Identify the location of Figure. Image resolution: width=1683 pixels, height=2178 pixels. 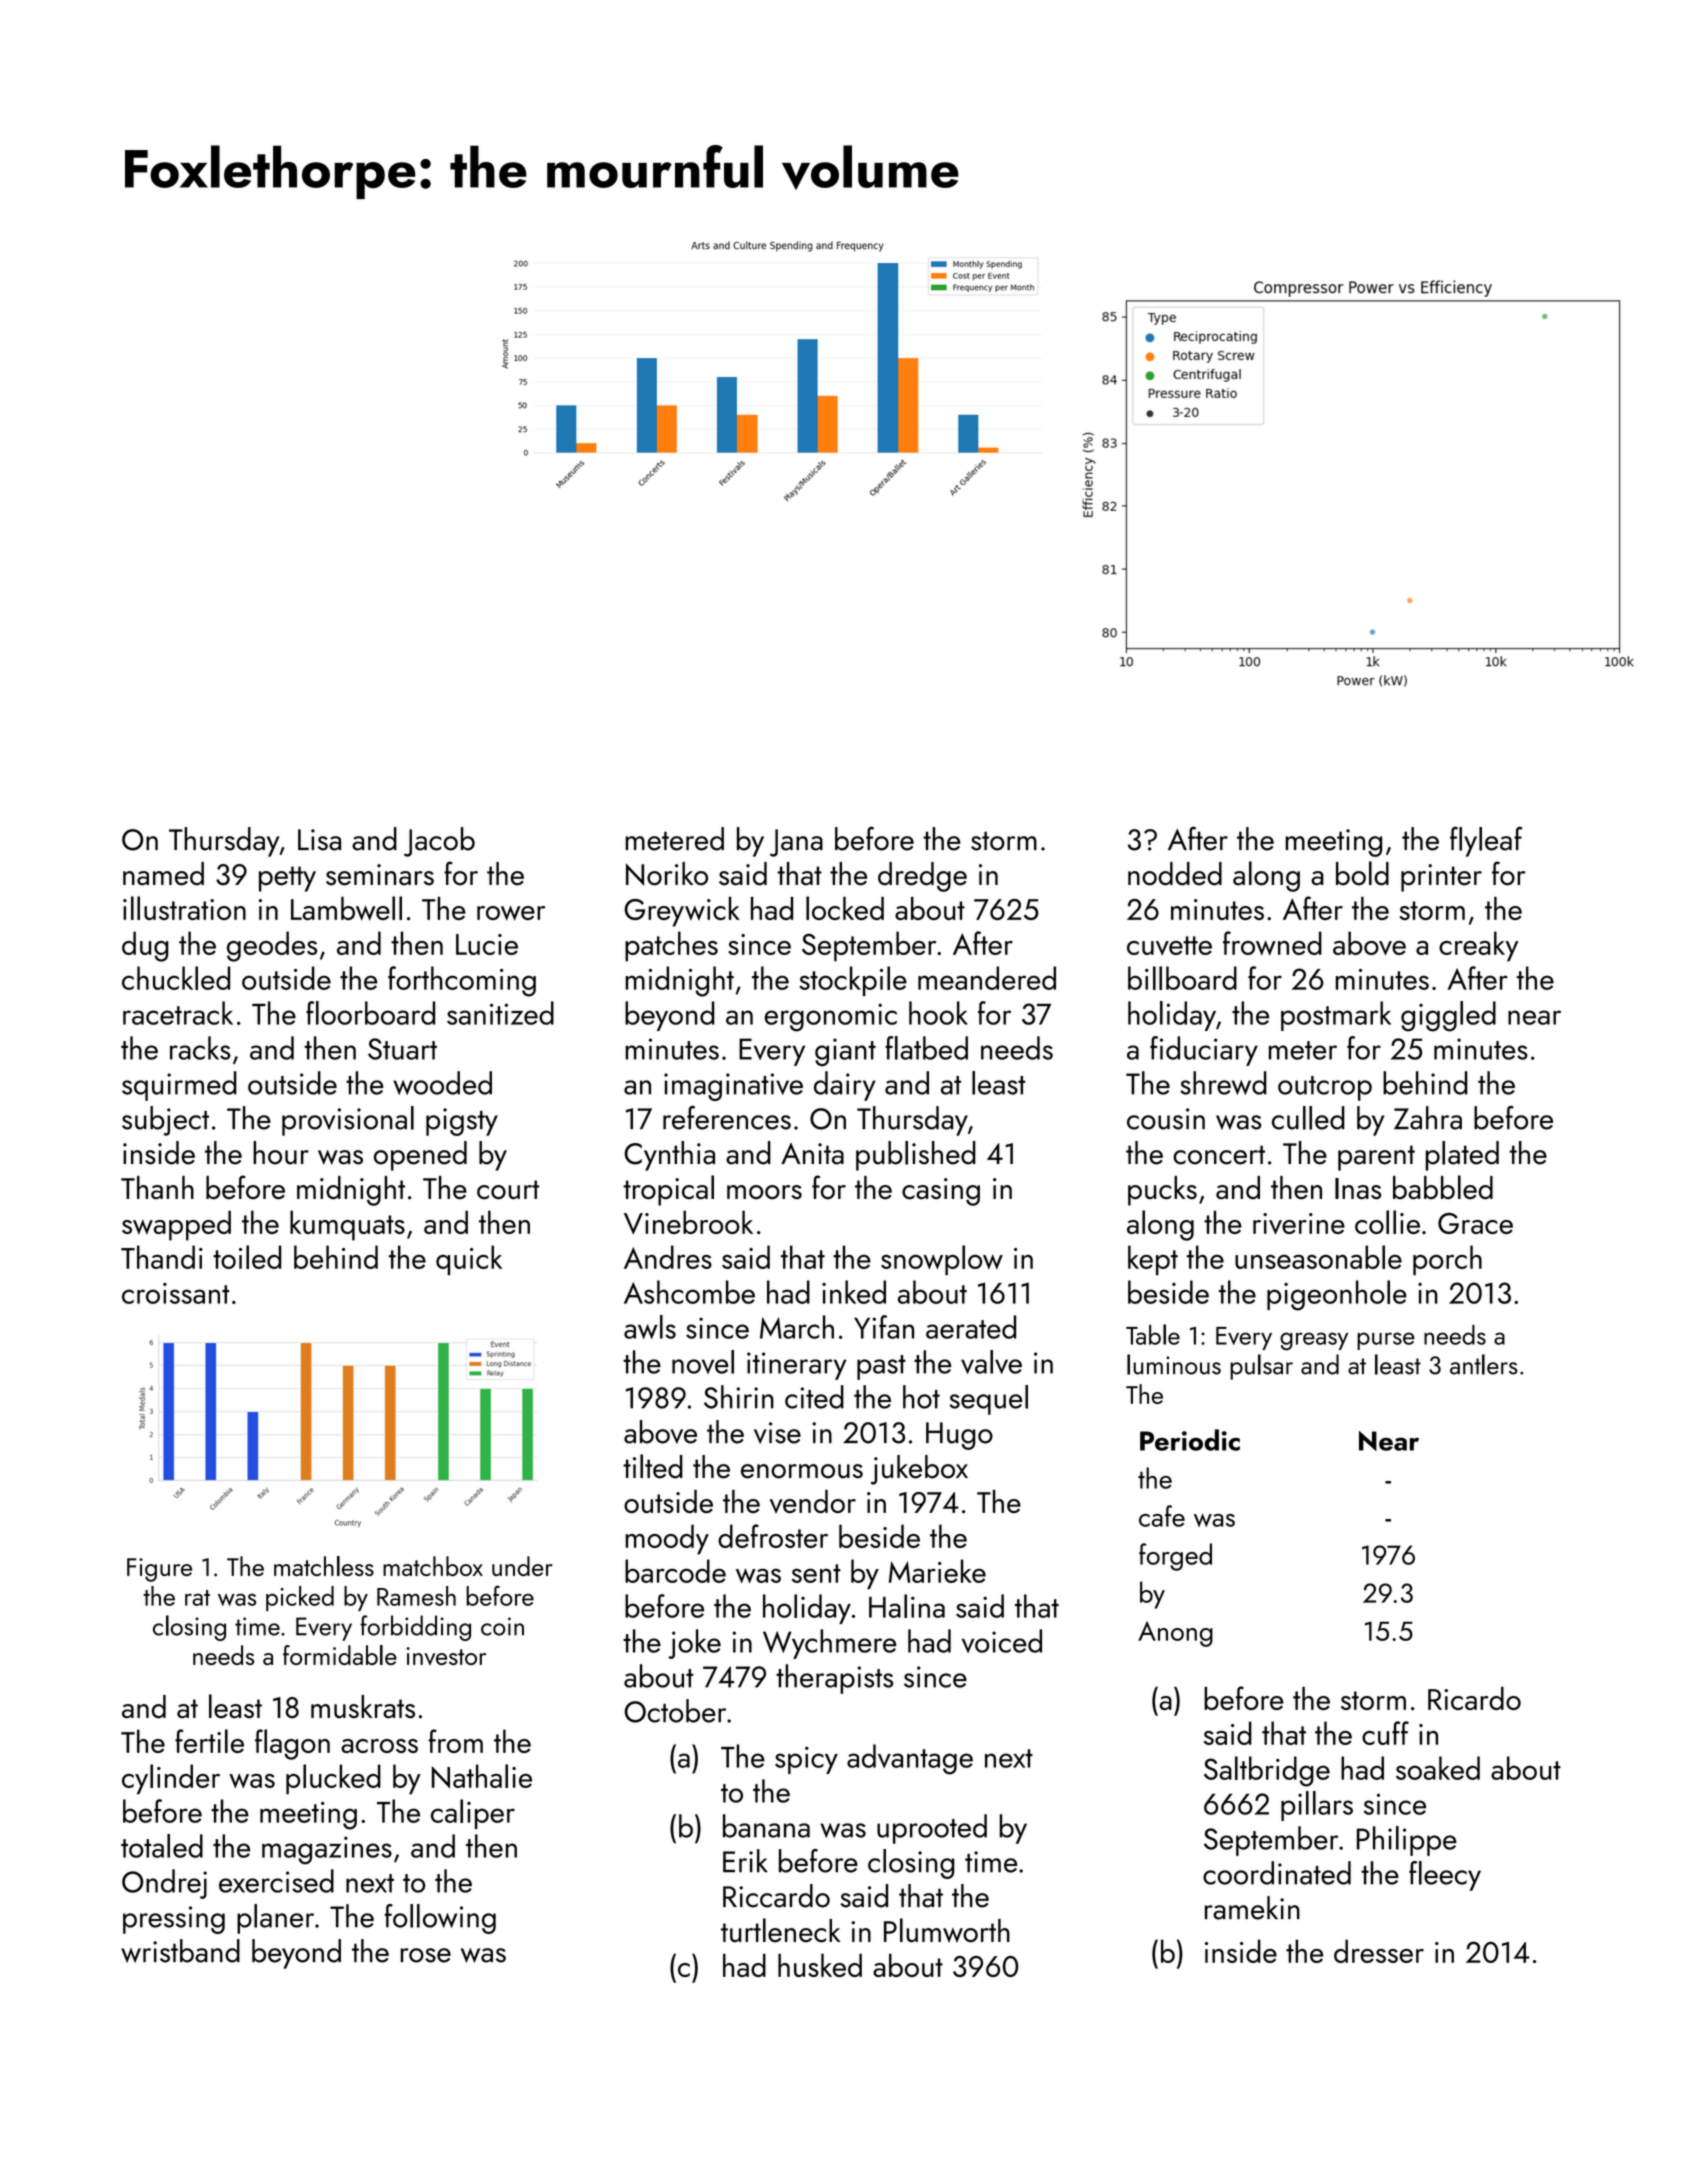
(159, 1570).
